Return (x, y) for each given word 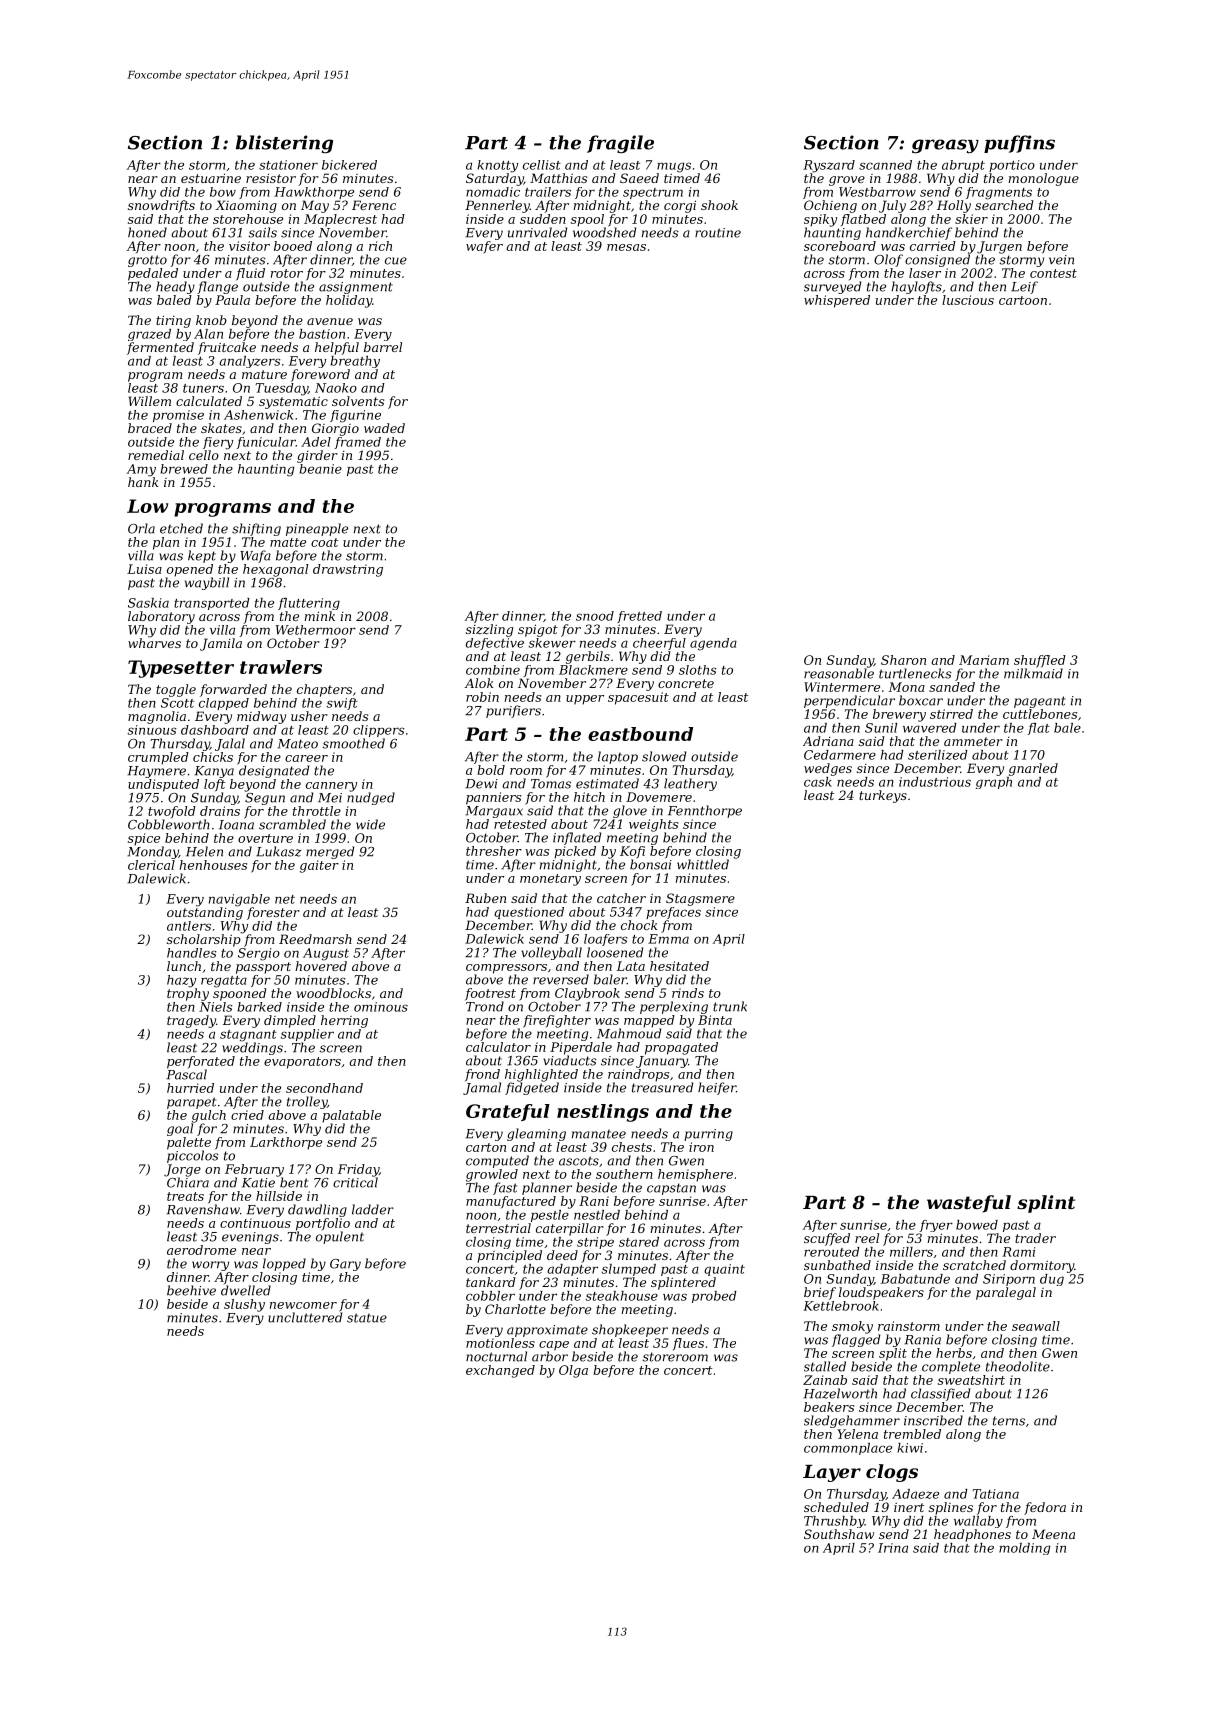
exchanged (500, 1371)
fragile (620, 144)
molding (1024, 1549)
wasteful (969, 1204)
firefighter (557, 1021)
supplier (307, 1035)
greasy (945, 146)
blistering (284, 144)
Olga (573, 1371)
